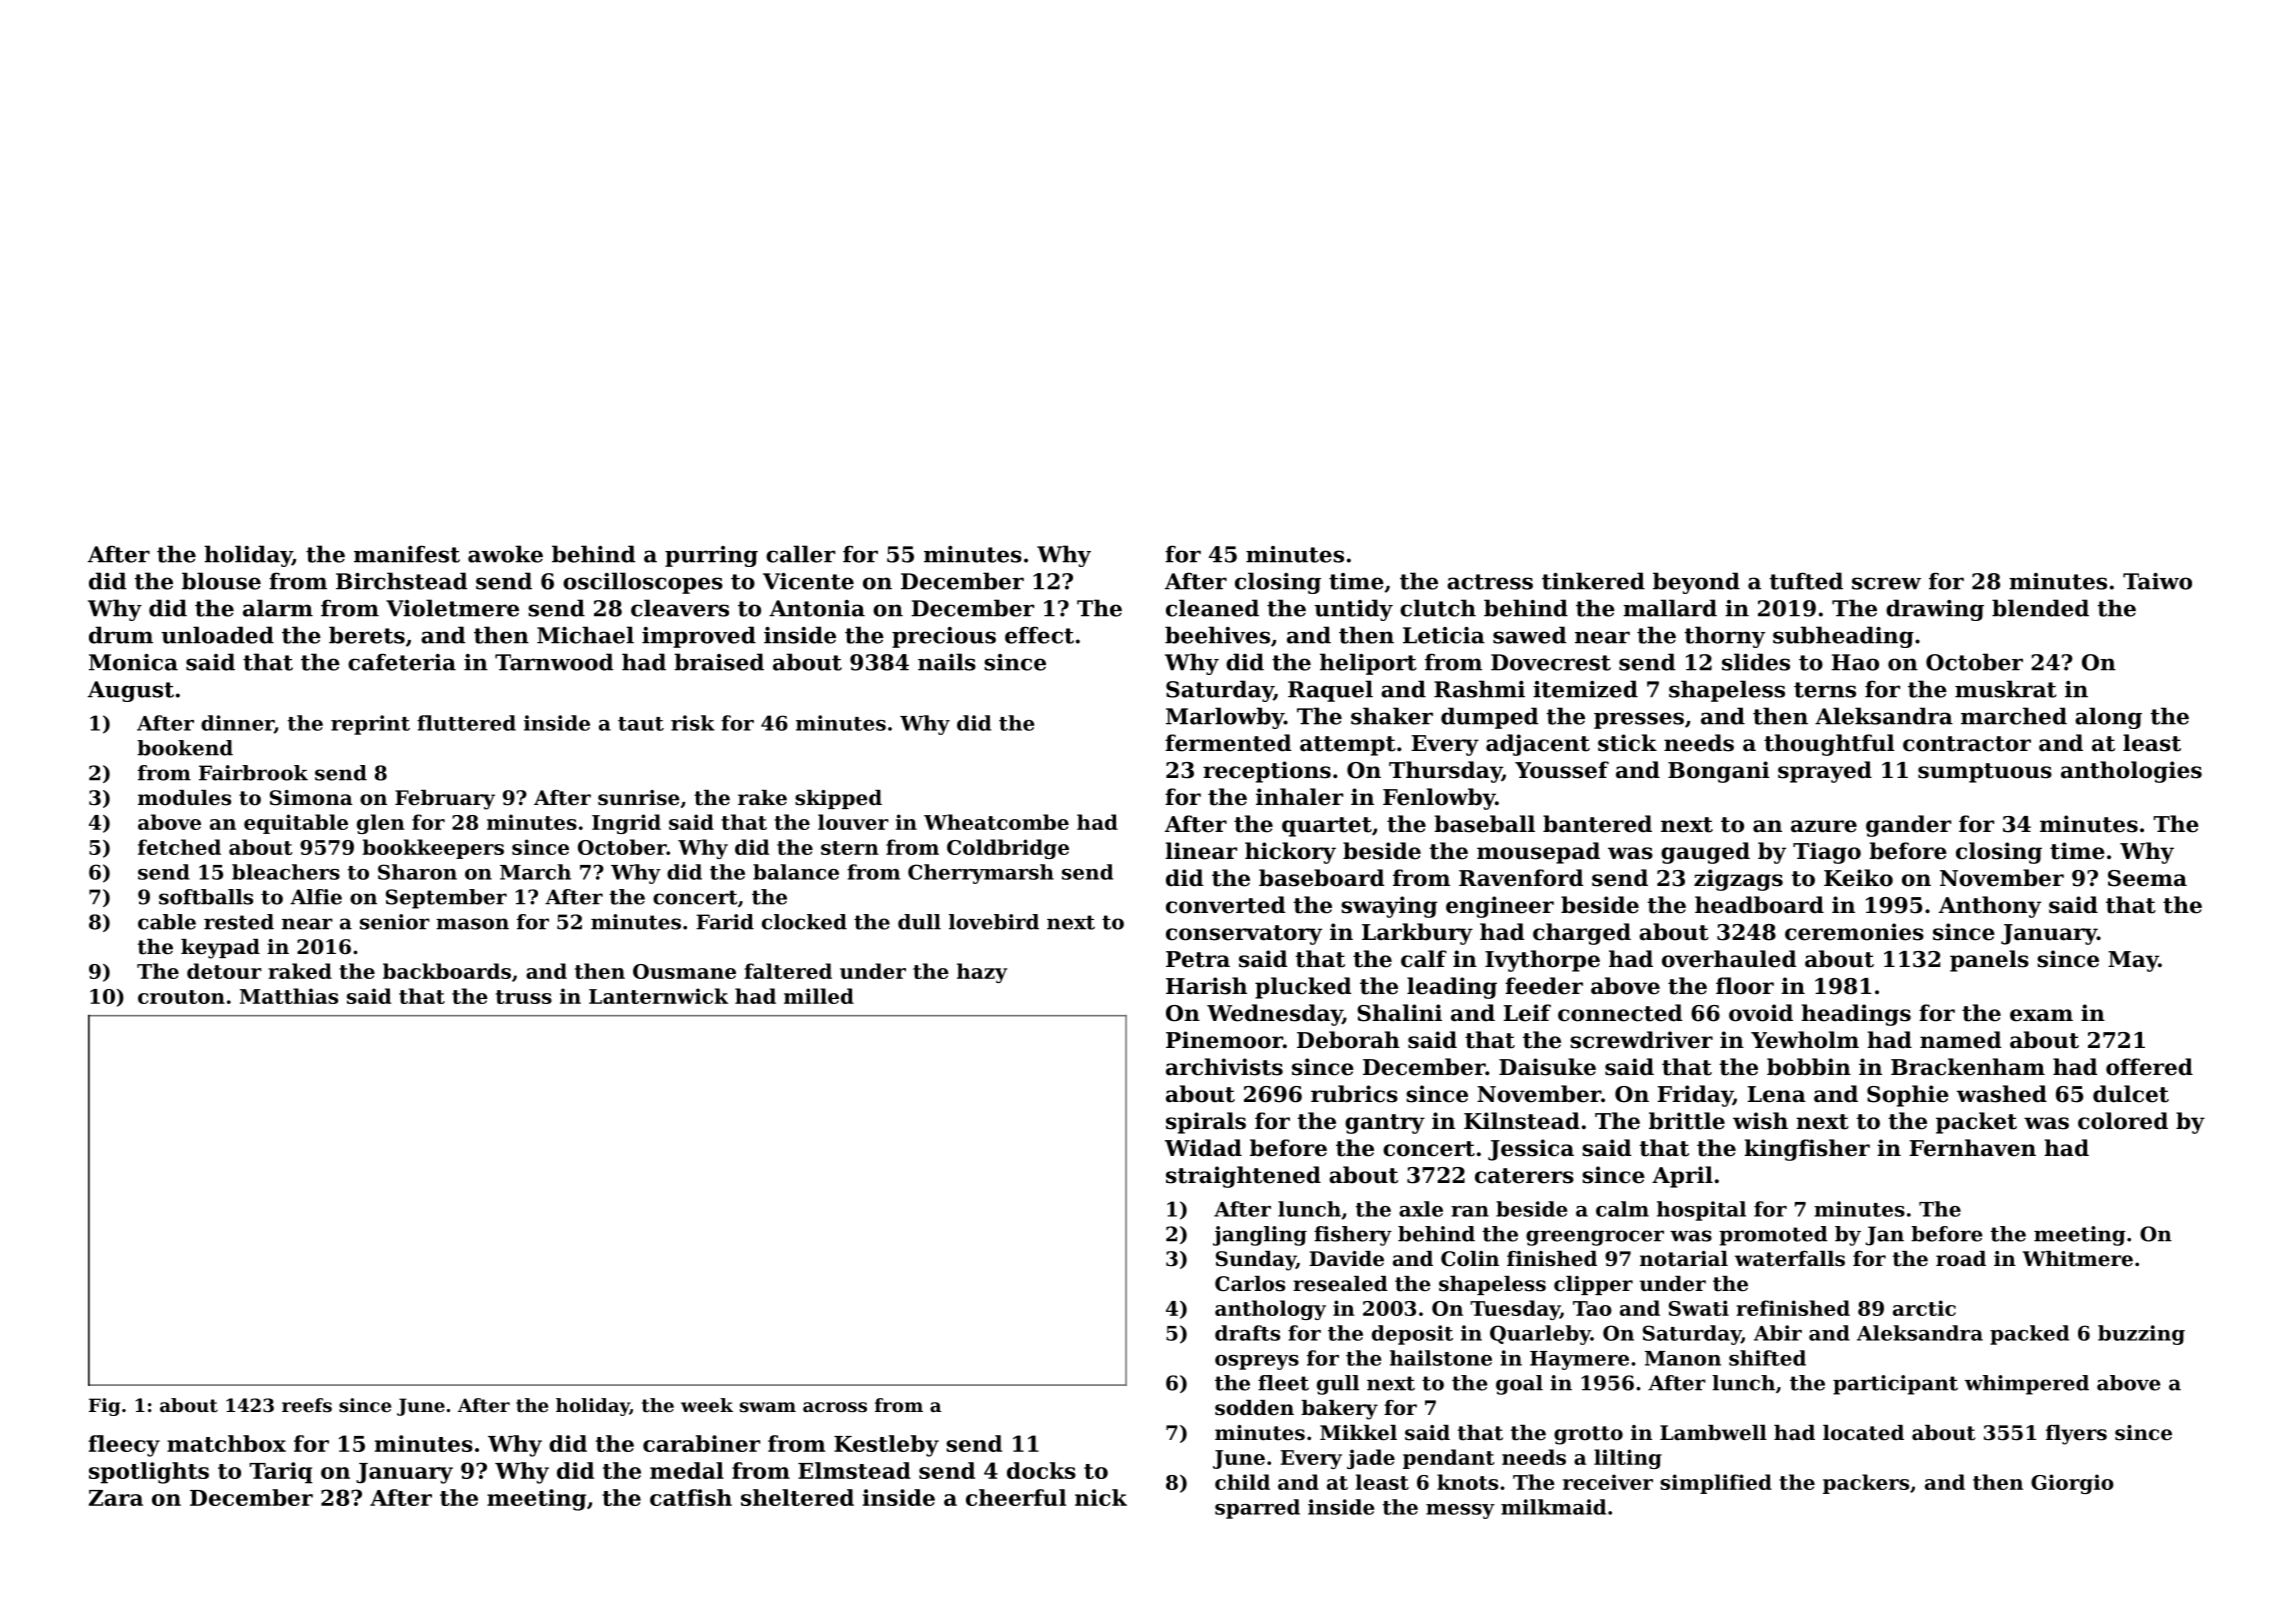 This screenshot has width=2292, height=1620. Describe the element at coordinates (1225, 718) in the screenshot. I see `Marlowby` at that location.
